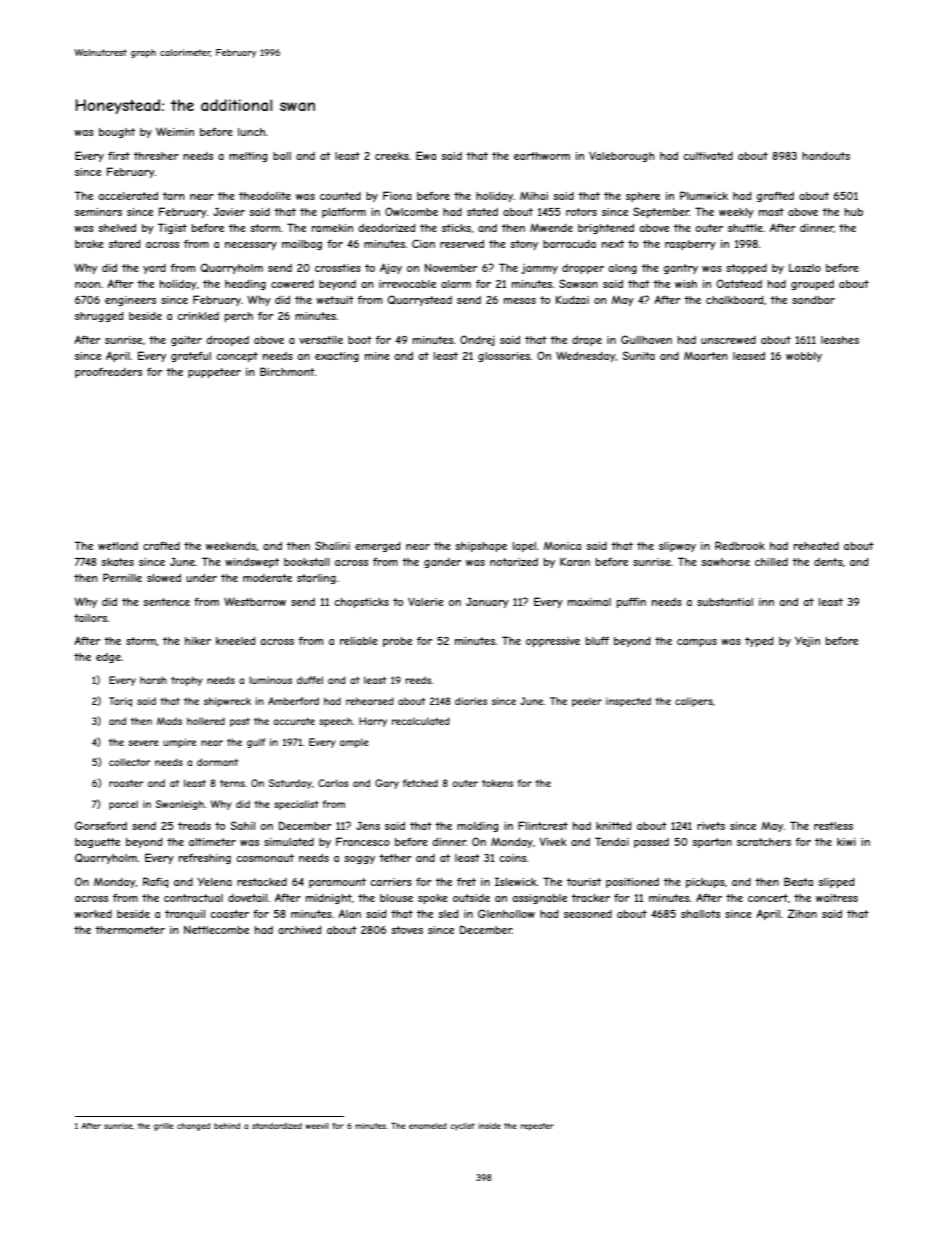  What do you see at coordinates (154, 269) in the page?
I see `yard` at bounding box center [154, 269].
